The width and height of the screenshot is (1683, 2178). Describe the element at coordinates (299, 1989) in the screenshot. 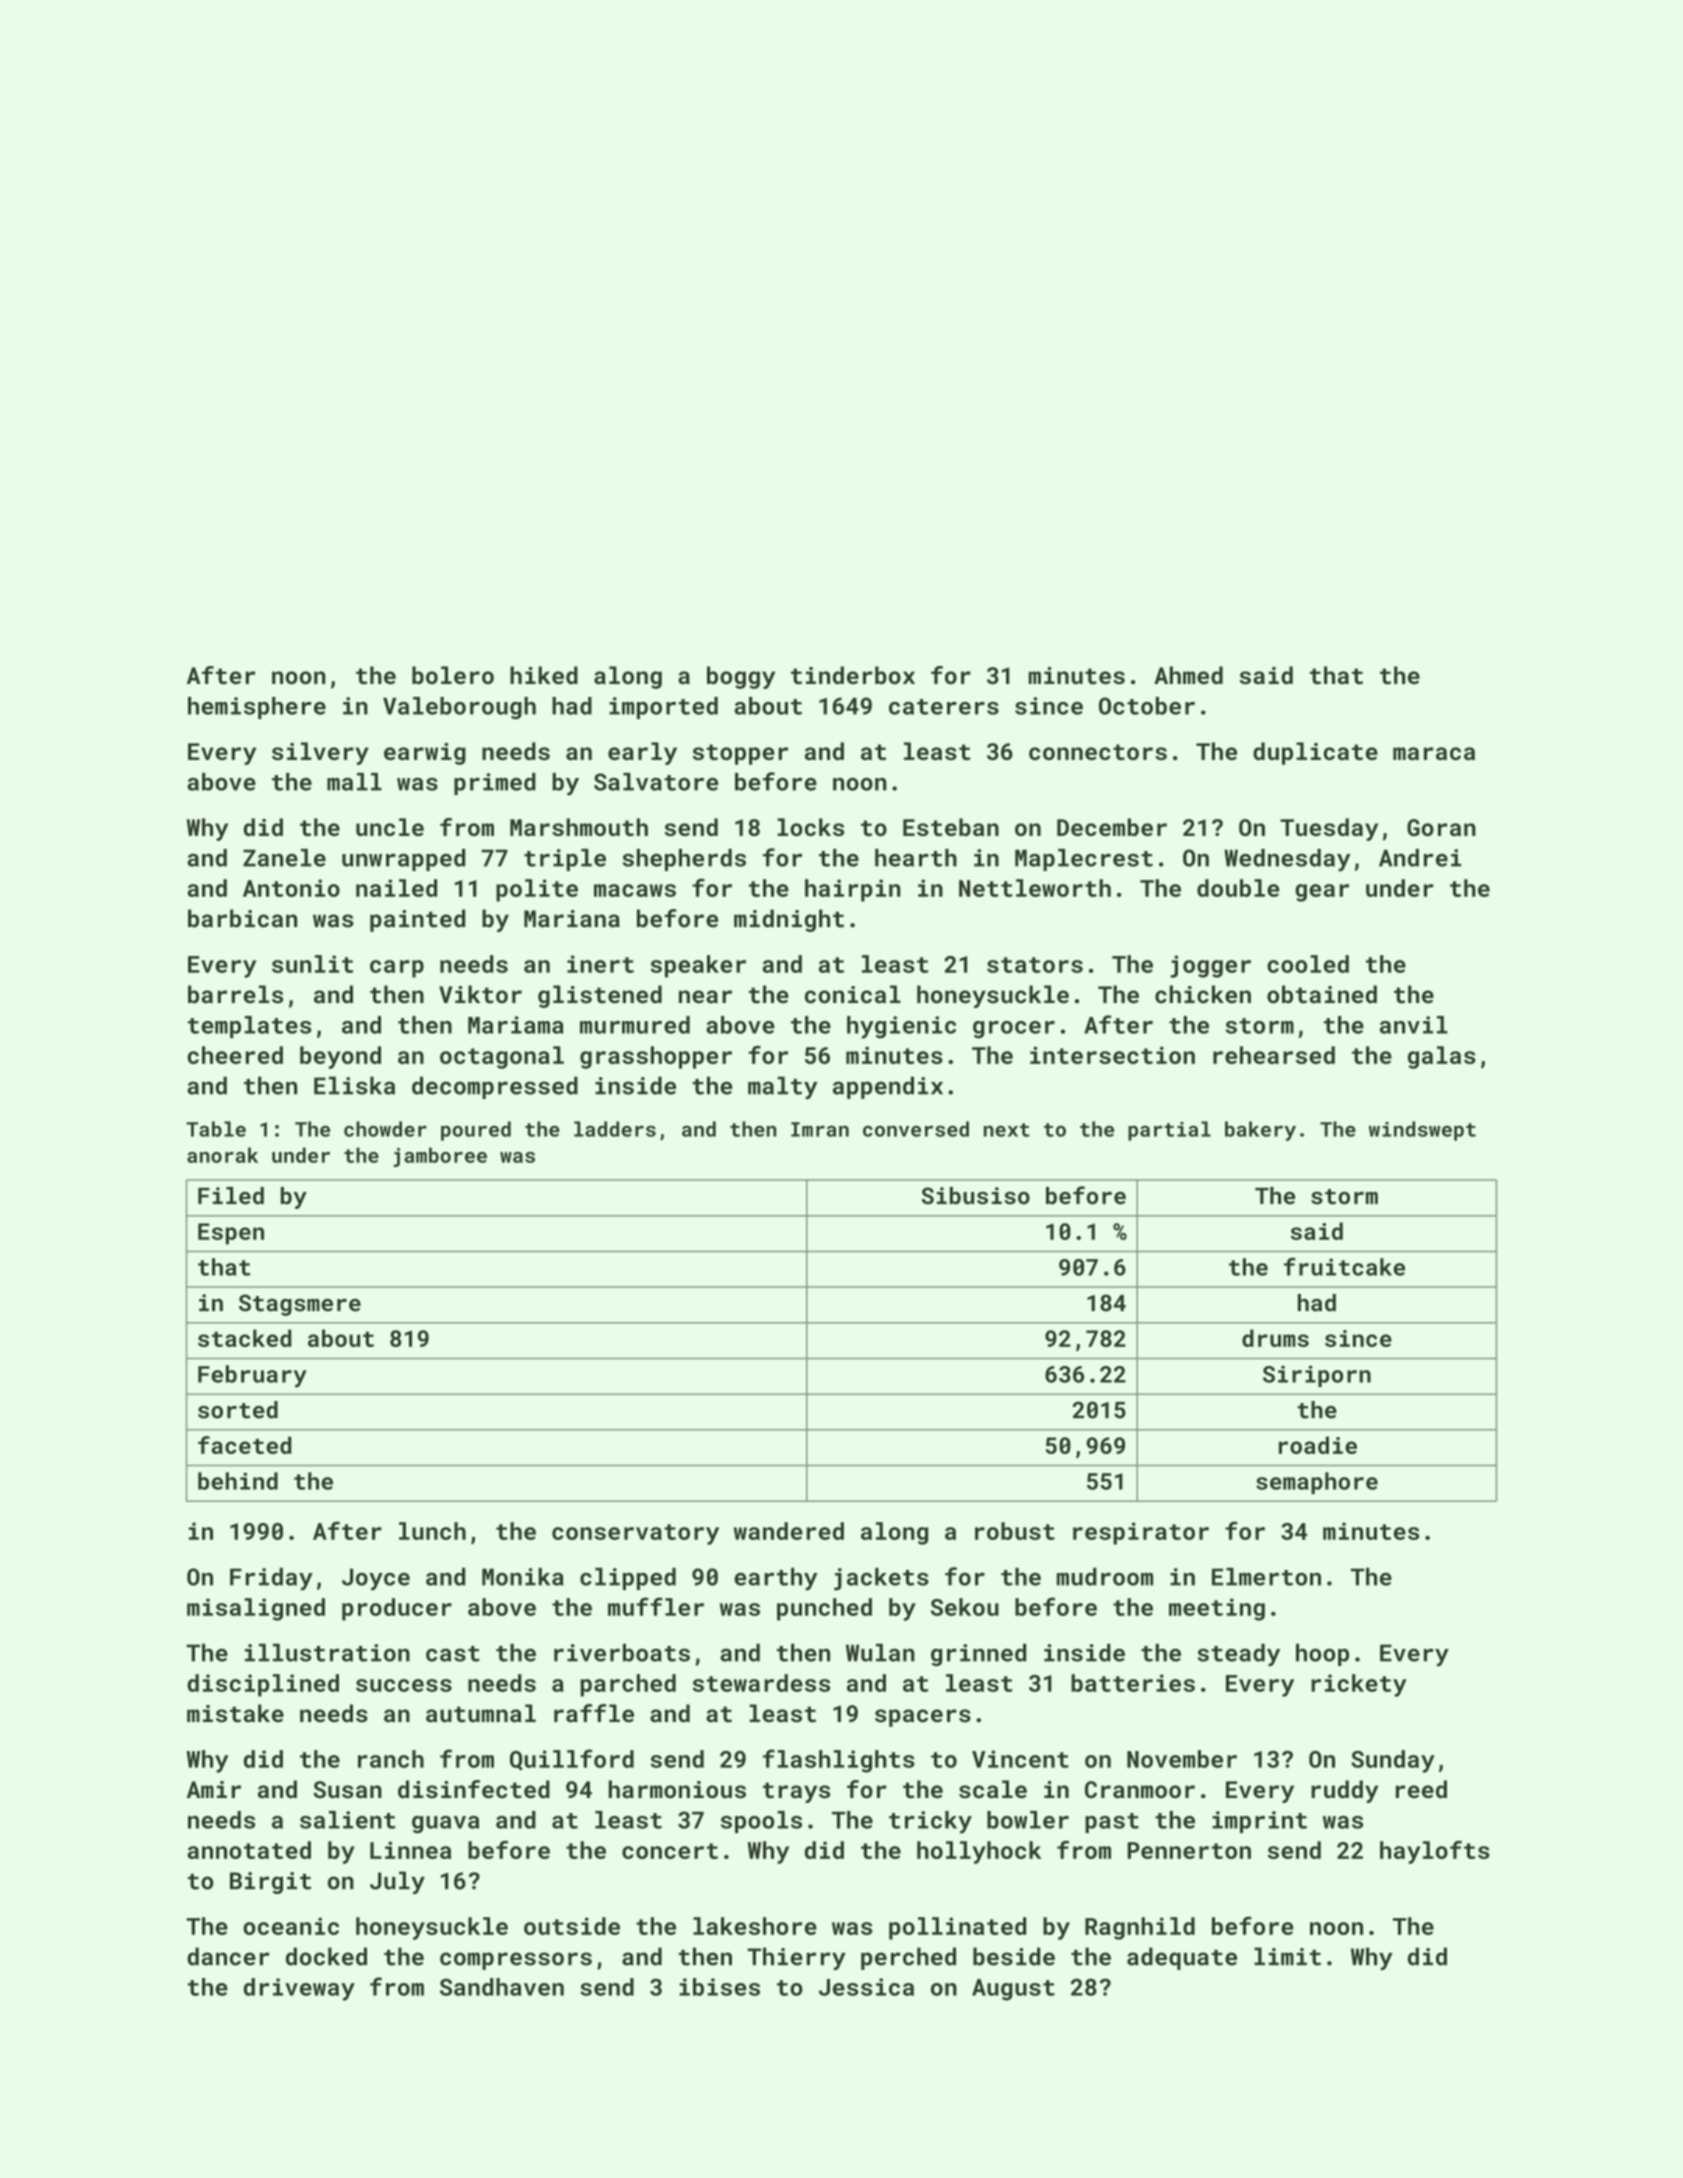

I see `driveway` at that location.
